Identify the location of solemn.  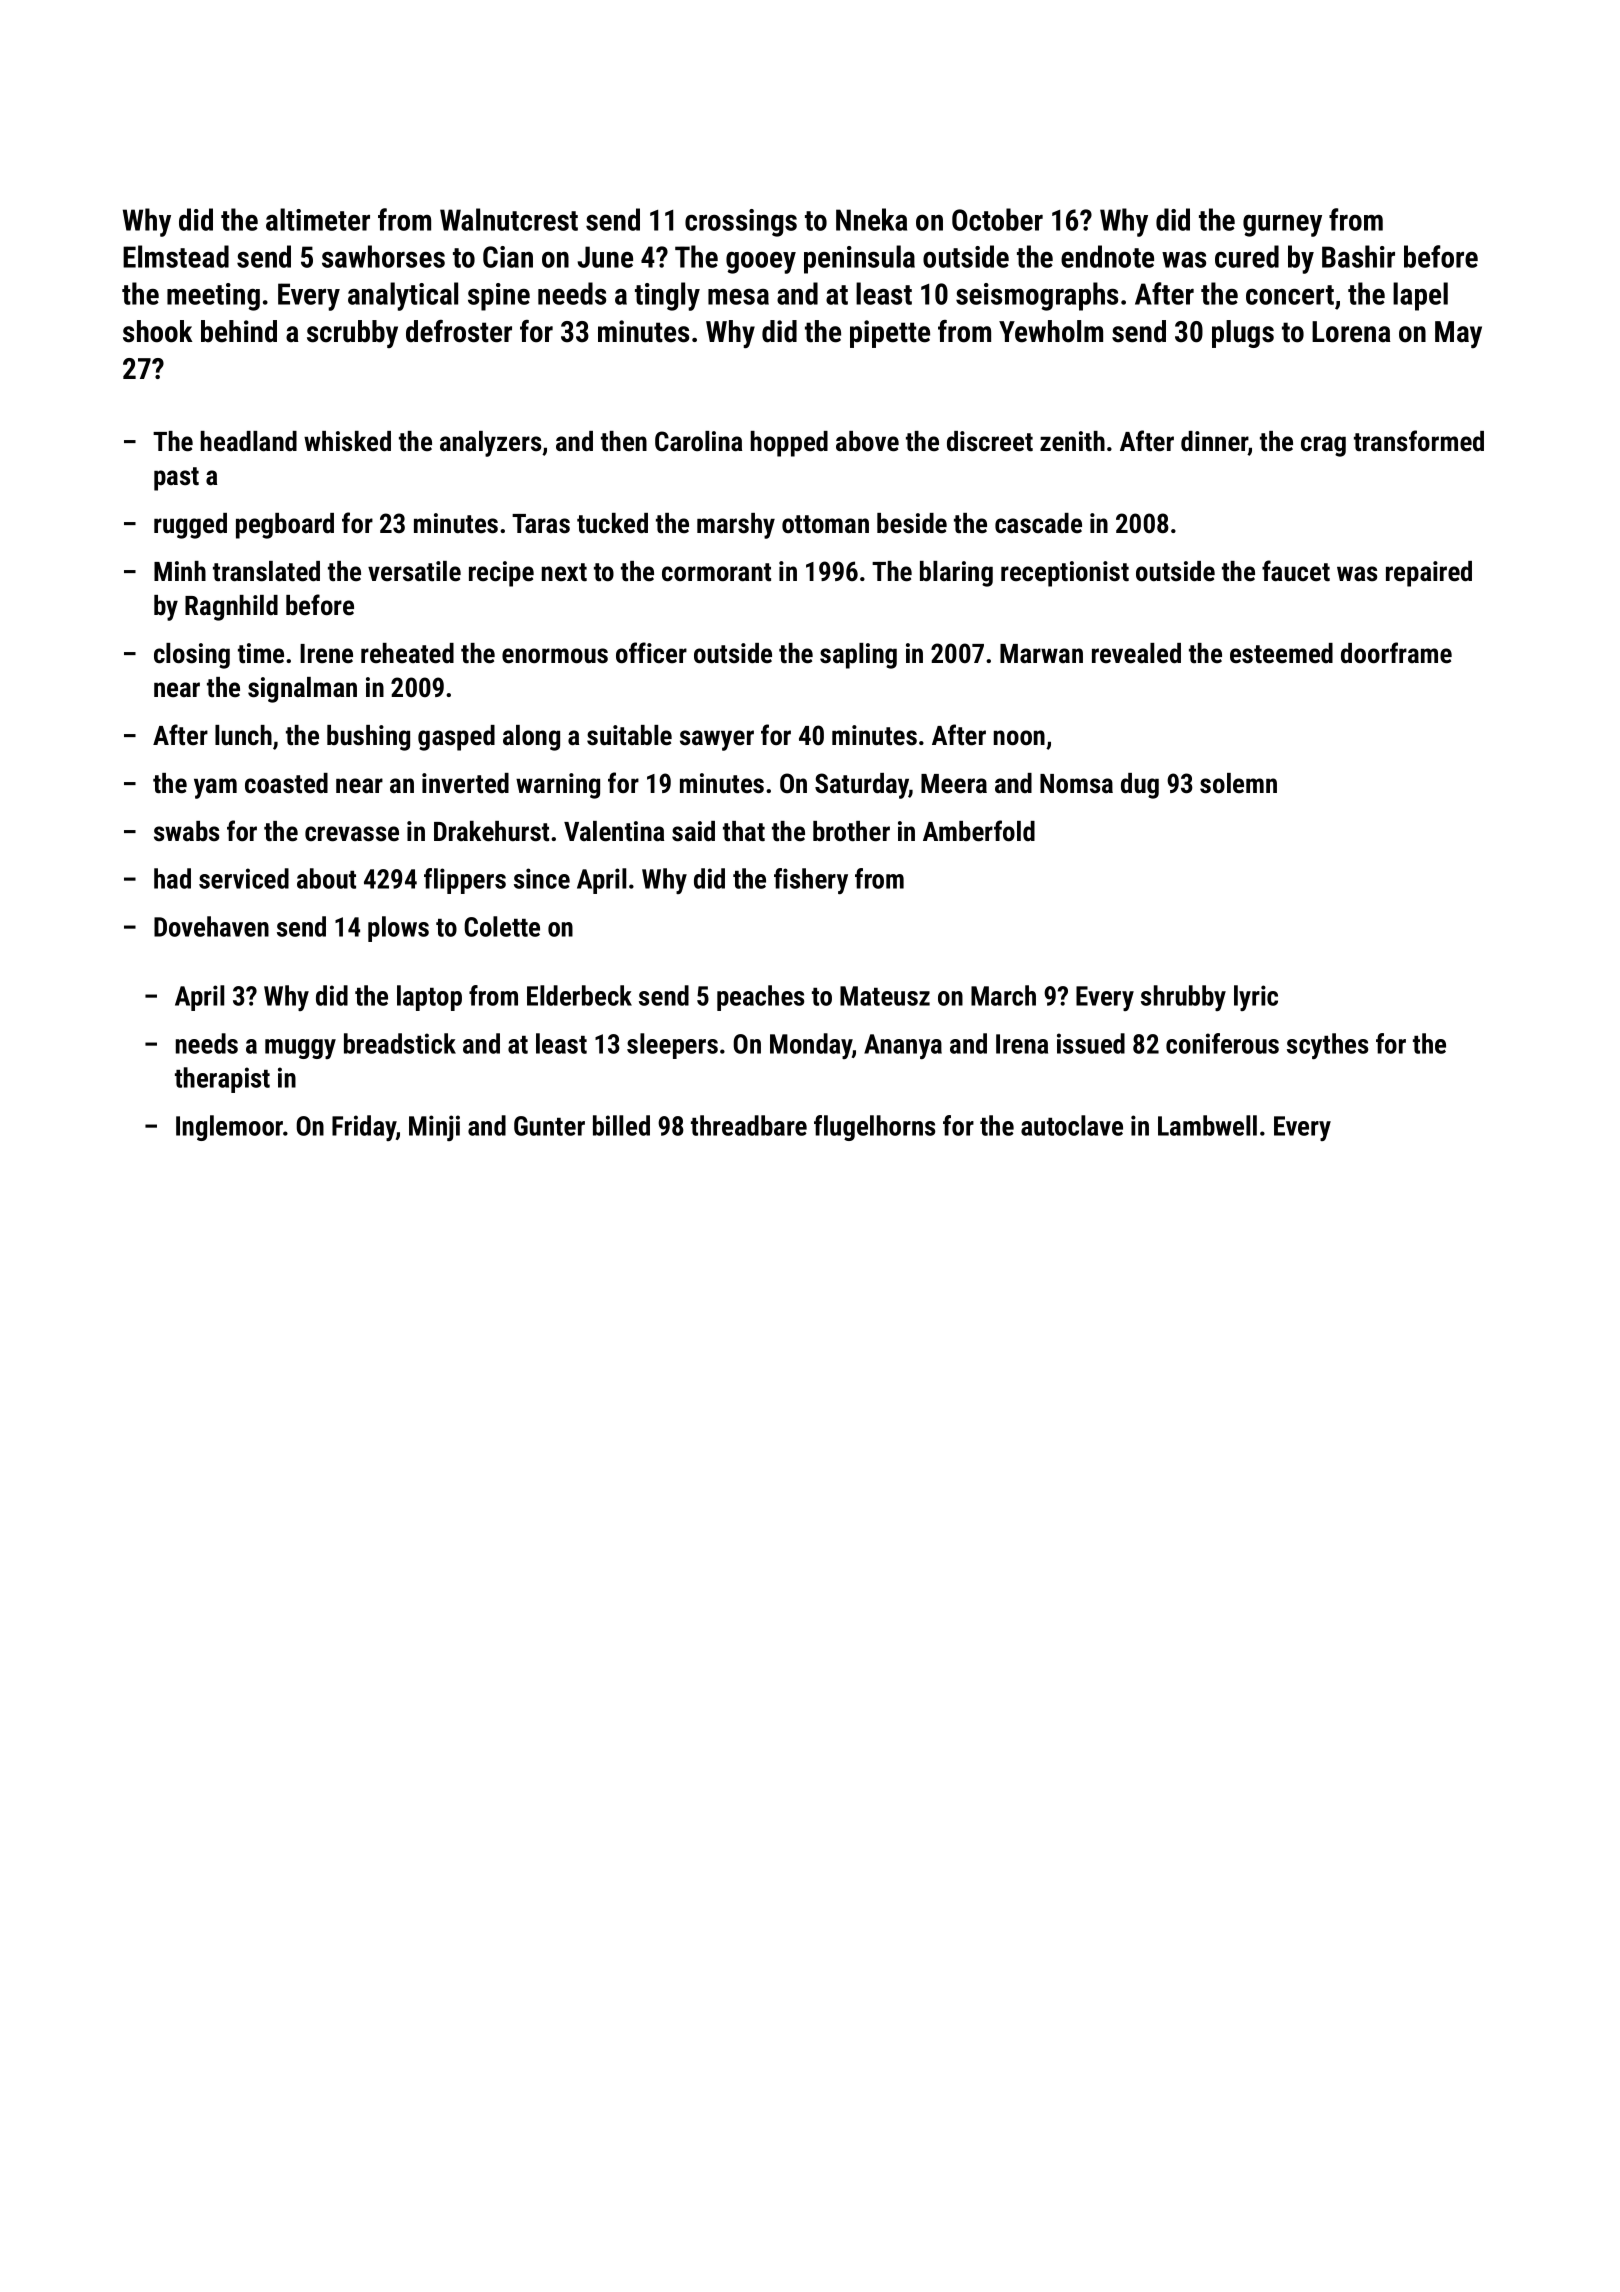
(1238, 783).
